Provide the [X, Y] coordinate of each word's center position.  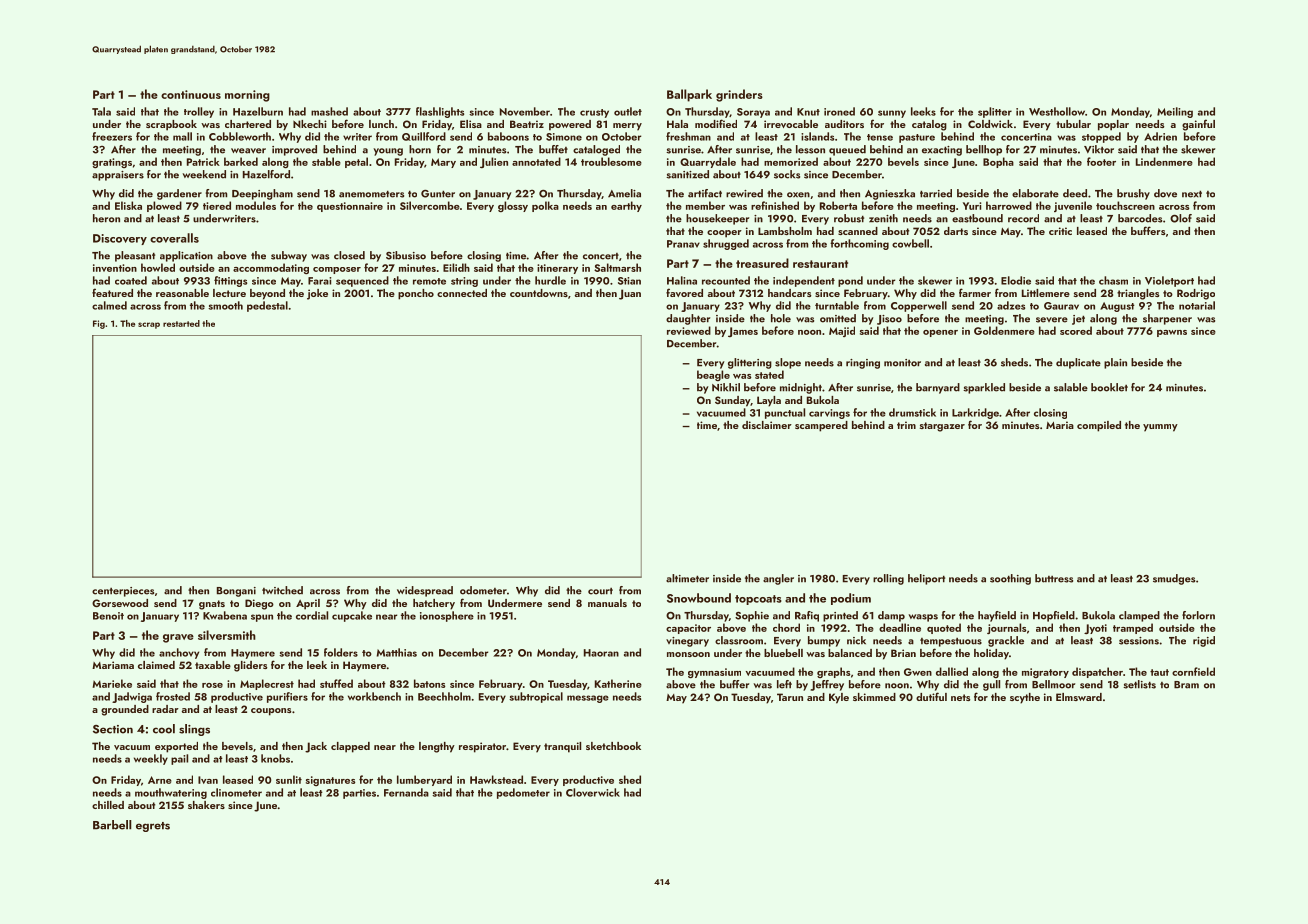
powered [570, 125]
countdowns [539, 293]
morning [247, 96]
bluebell [783, 653]
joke [317, 294]
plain [1115, 363]
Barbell [112, 825]
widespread [425, 591]
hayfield [997, 616]
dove [1165, 193]
